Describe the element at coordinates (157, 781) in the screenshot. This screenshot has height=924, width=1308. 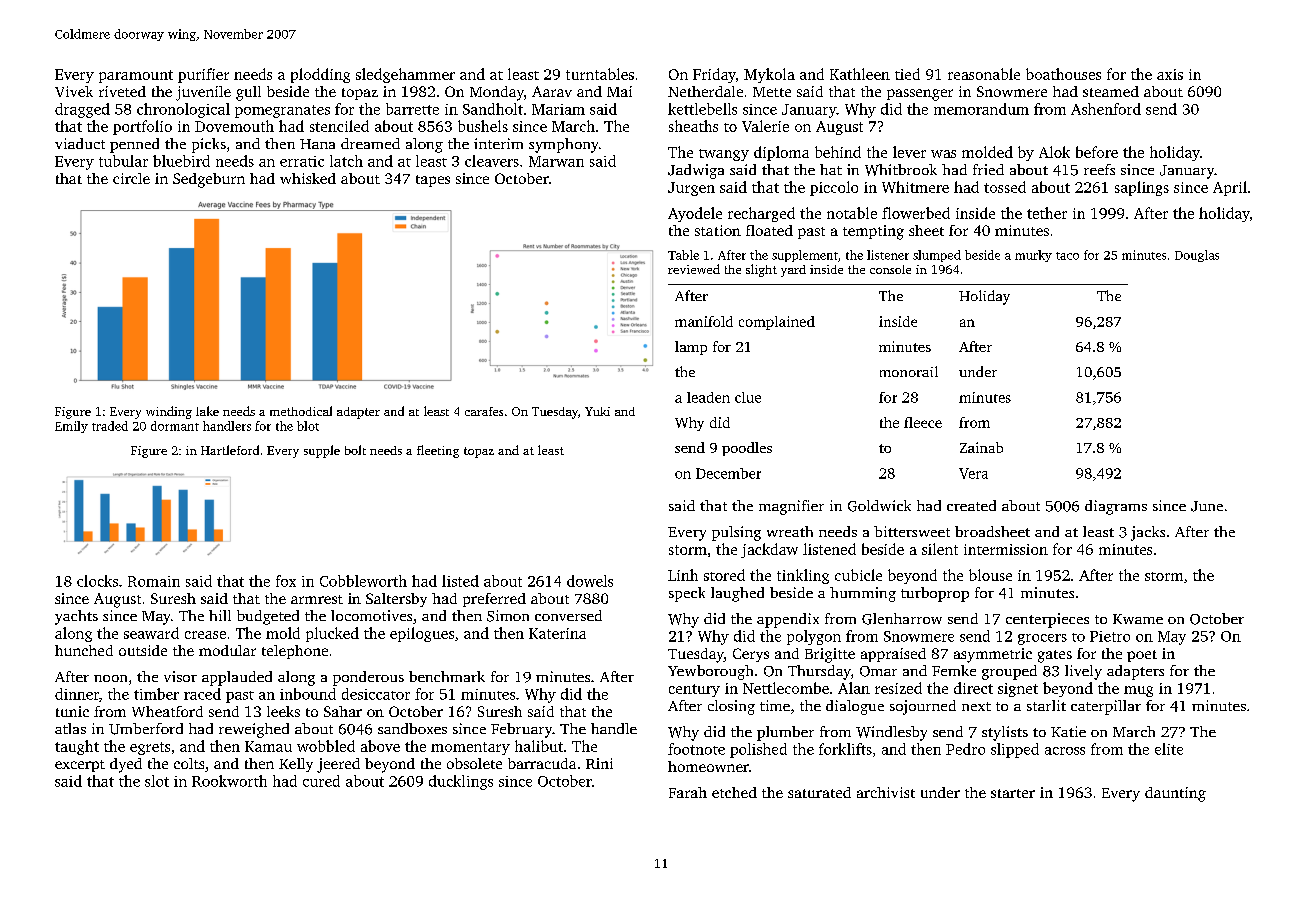
I see `slot` at that location.
